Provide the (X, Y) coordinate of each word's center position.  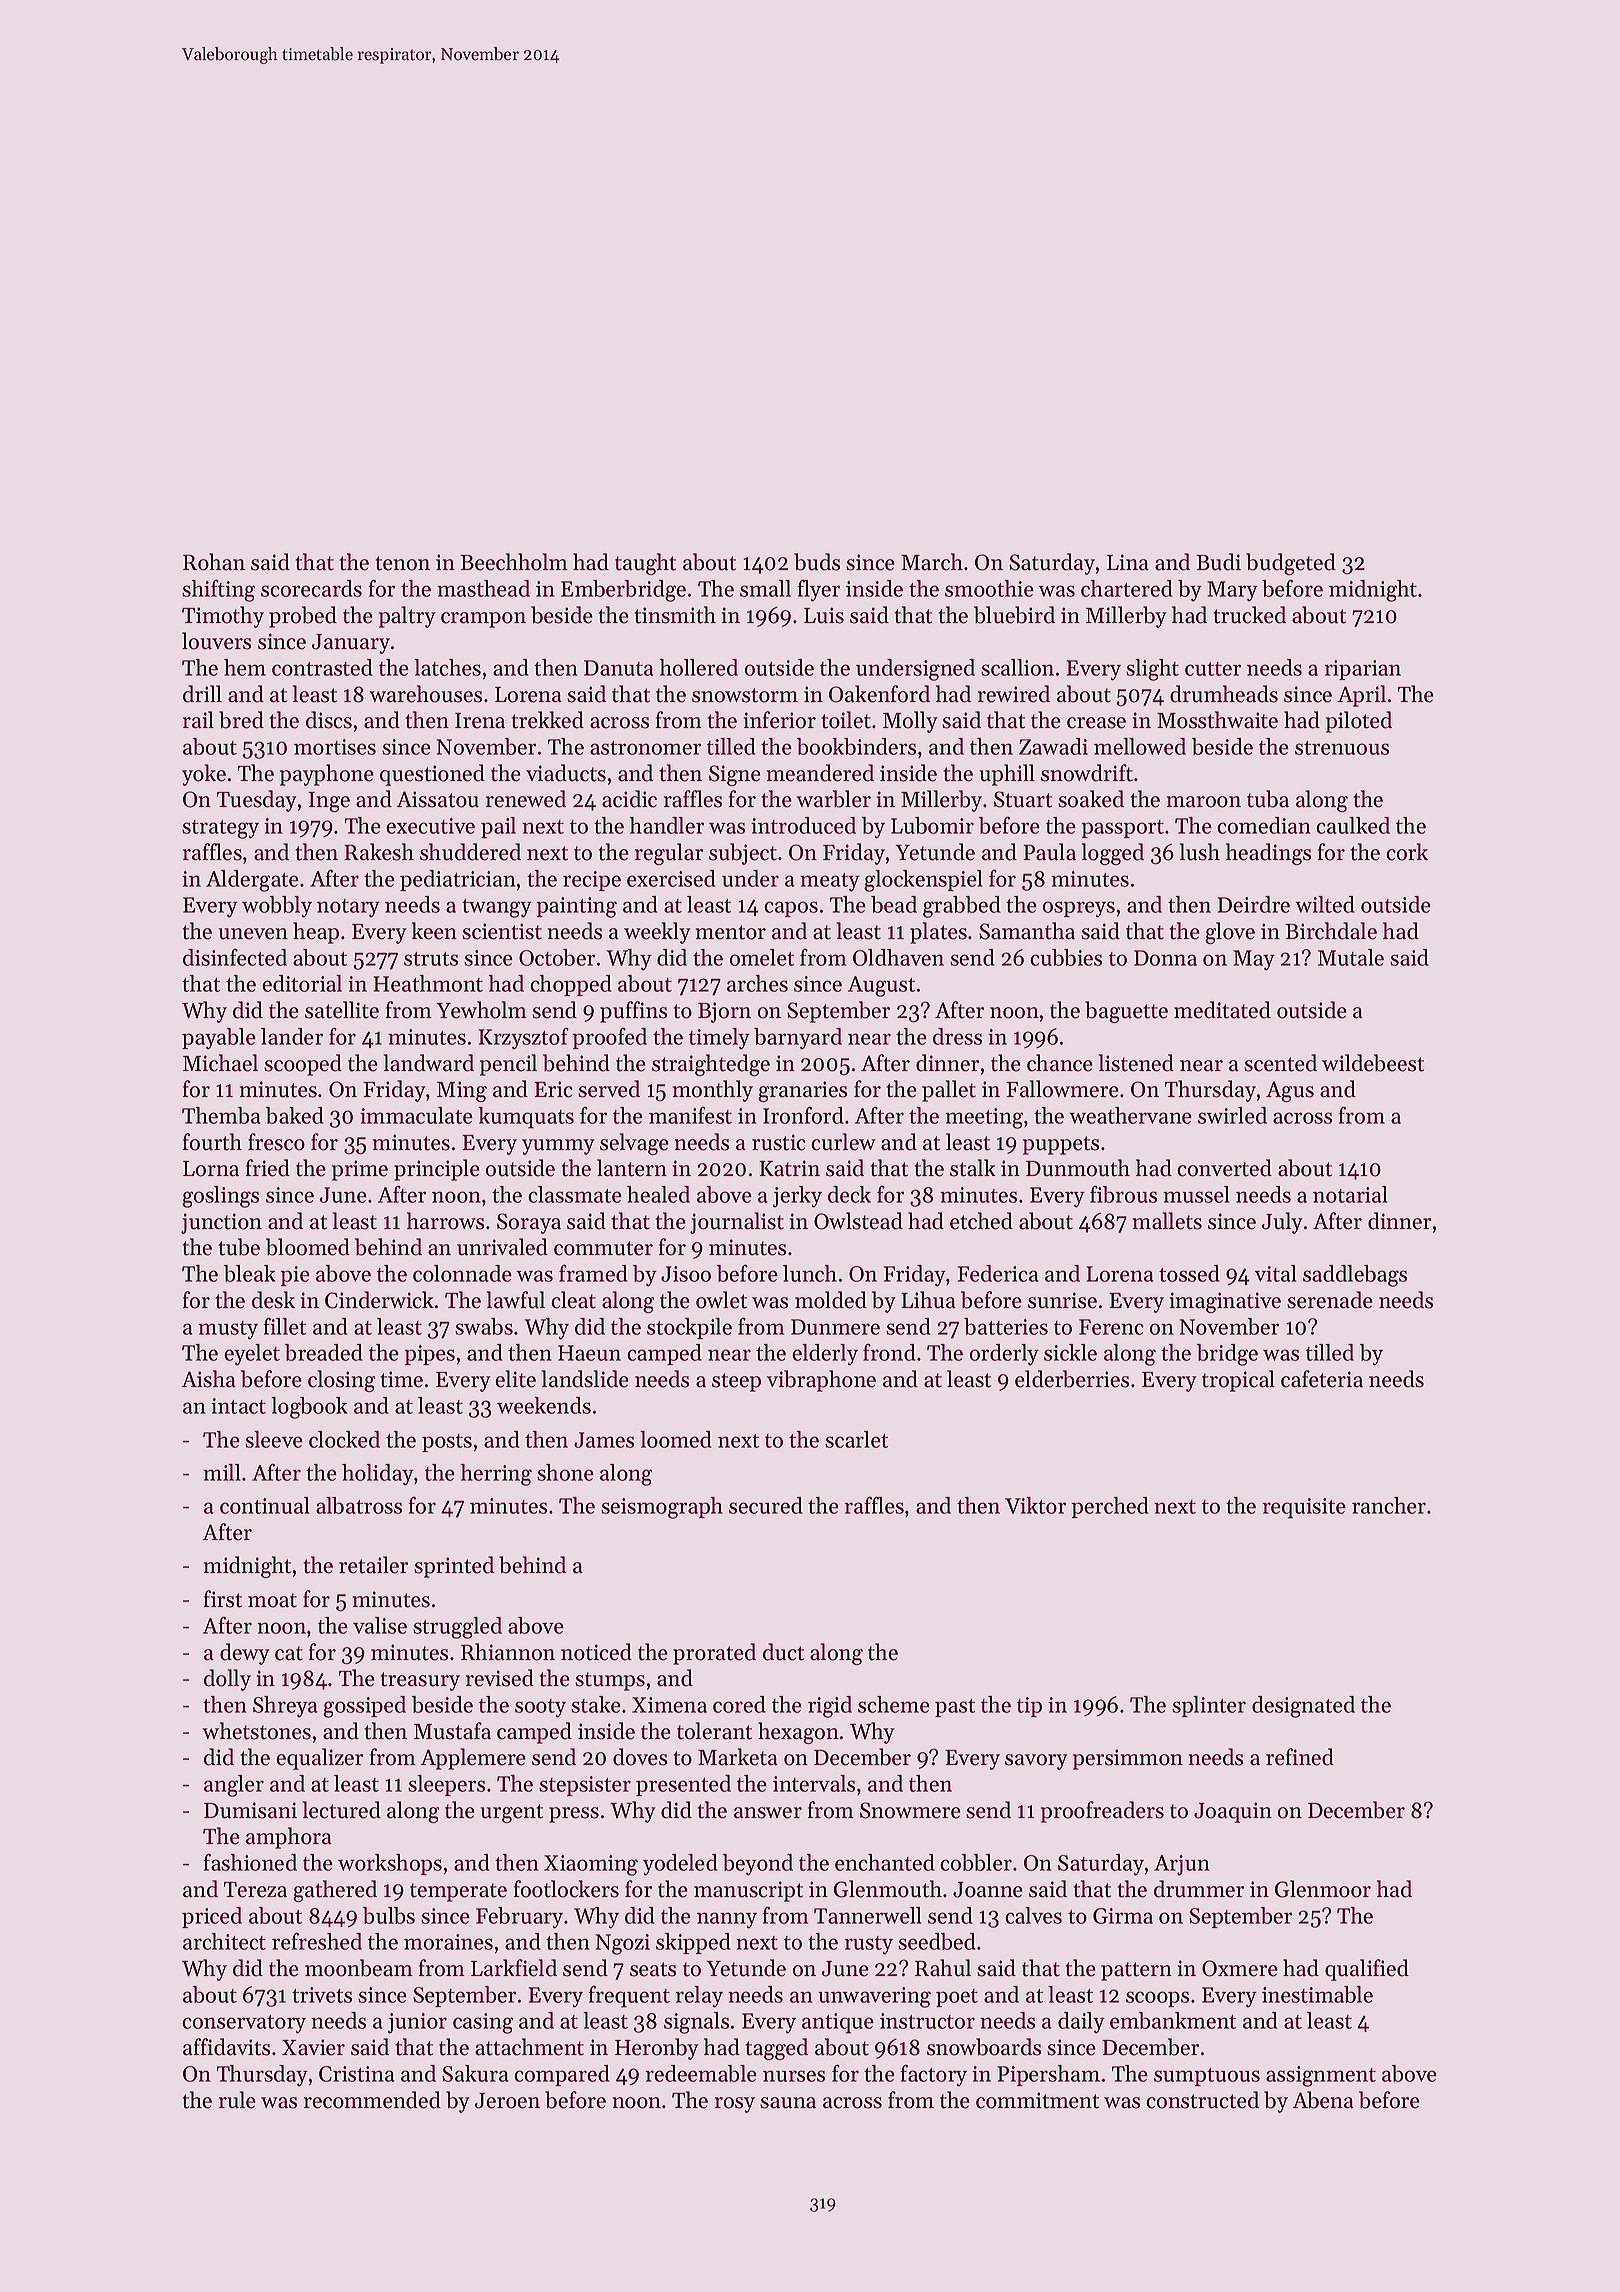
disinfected (235, 957)
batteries (1006, 1326)
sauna (788, 2103)
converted (1224, 1168)
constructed (1202, 2100)
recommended (372, 2100)
